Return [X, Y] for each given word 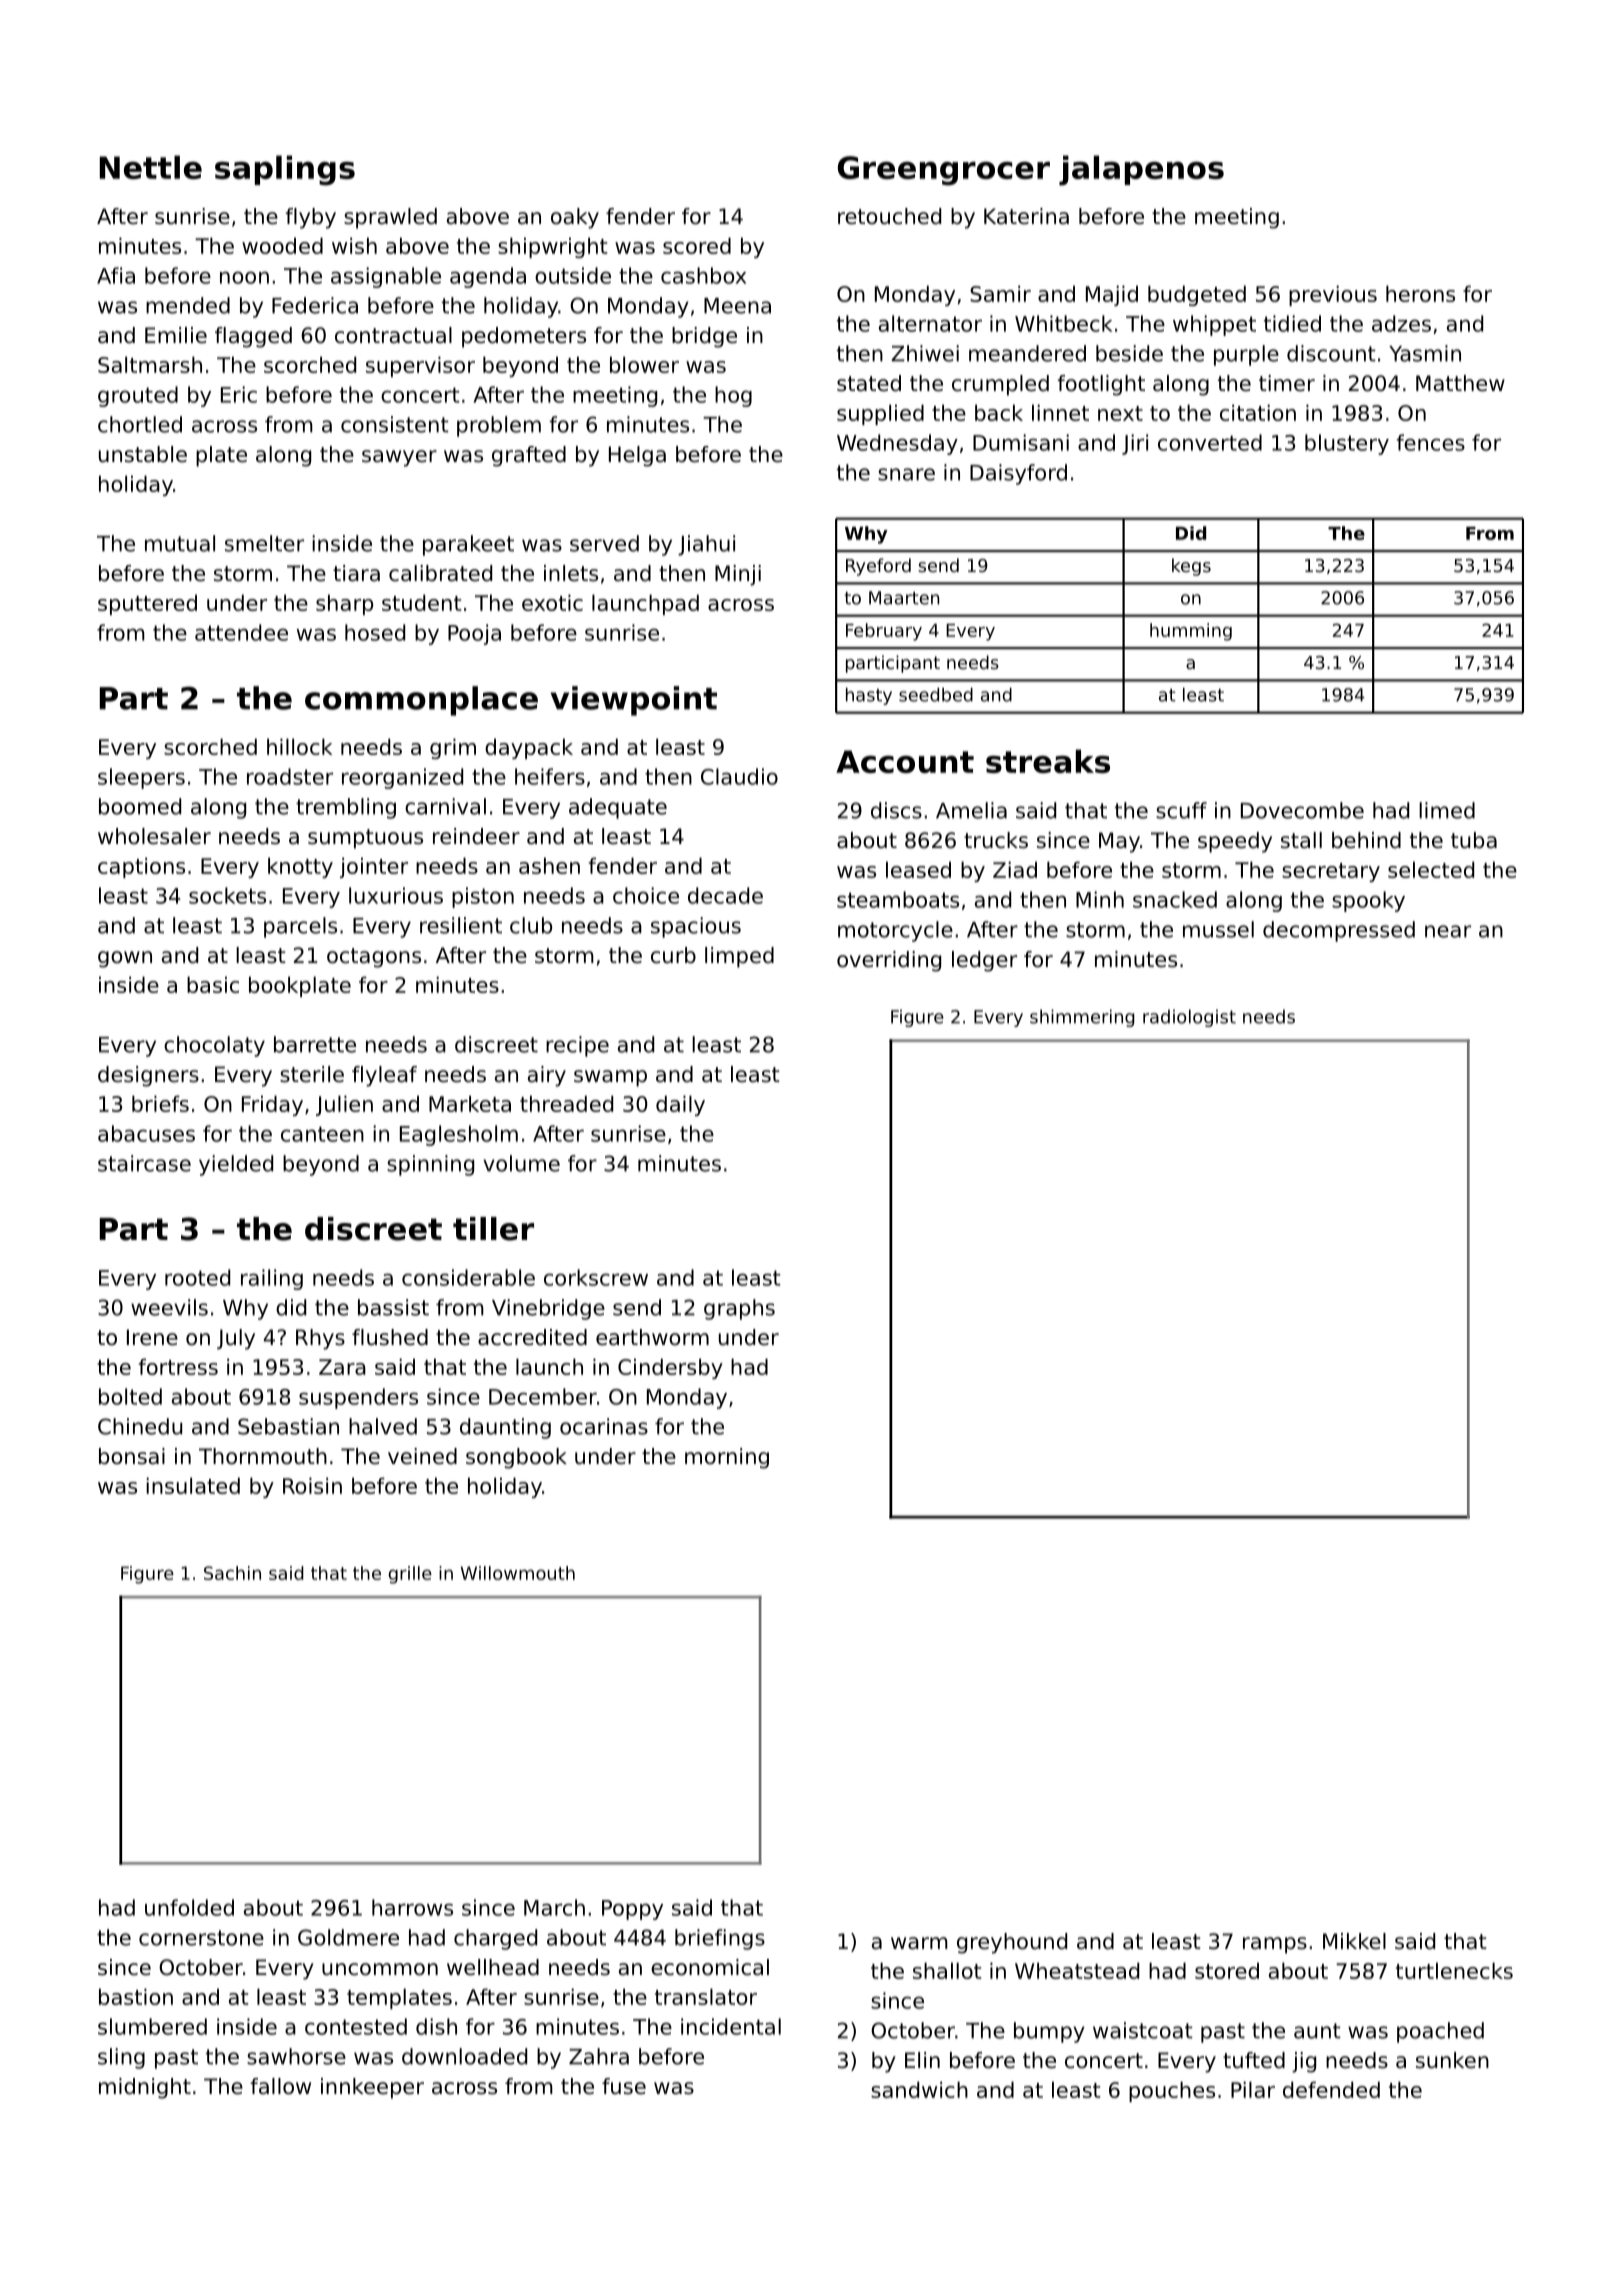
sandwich [919, 2089]
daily [680, 1105]
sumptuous [365, 839]
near [1448, 931]
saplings [285, 170]
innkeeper [372, 2088]
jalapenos [1141, 170]
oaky [575, 218]
